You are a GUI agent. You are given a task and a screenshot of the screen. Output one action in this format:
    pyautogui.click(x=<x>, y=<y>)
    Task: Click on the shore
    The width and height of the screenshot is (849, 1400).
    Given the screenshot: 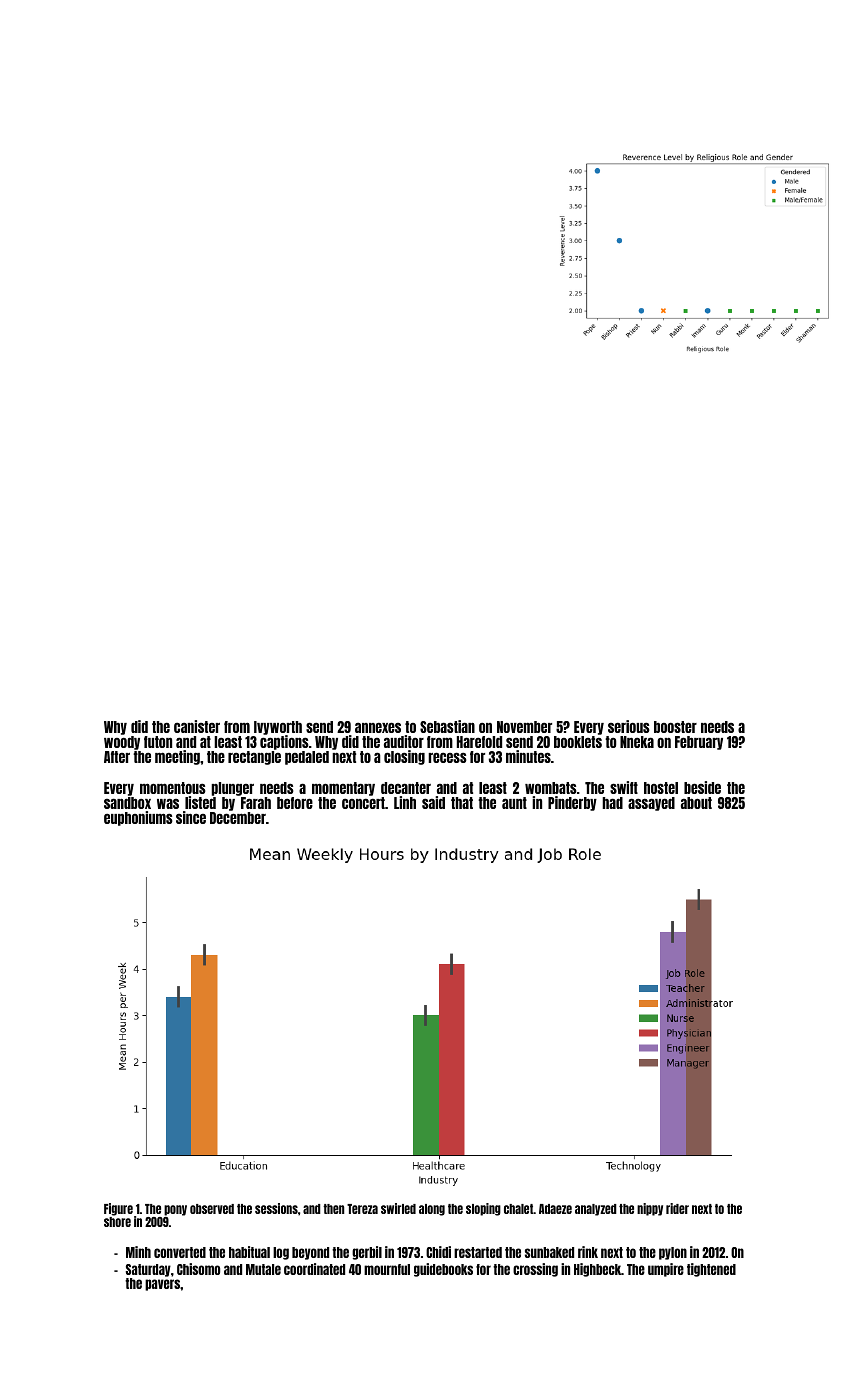 What is the action you would take?
    pyautogui.click(x=117, y=1222)
